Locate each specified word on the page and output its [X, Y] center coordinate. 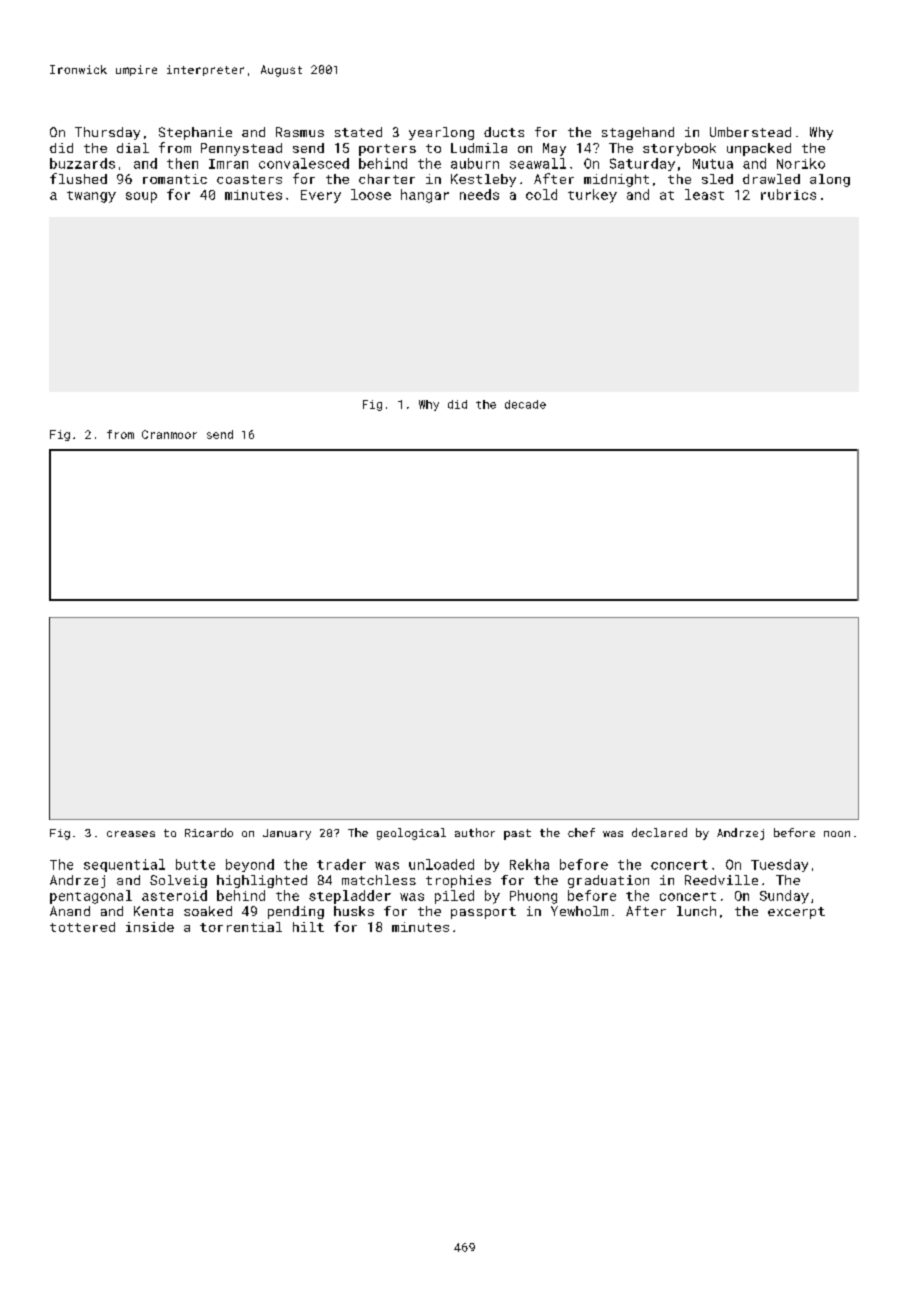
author [475, 832]
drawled [771, 179]
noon [837, 834]
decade [525, 404]
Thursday [107, 133]
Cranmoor [169, 434]
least [704, 194]
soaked [208, 911]
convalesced [304, 163]
